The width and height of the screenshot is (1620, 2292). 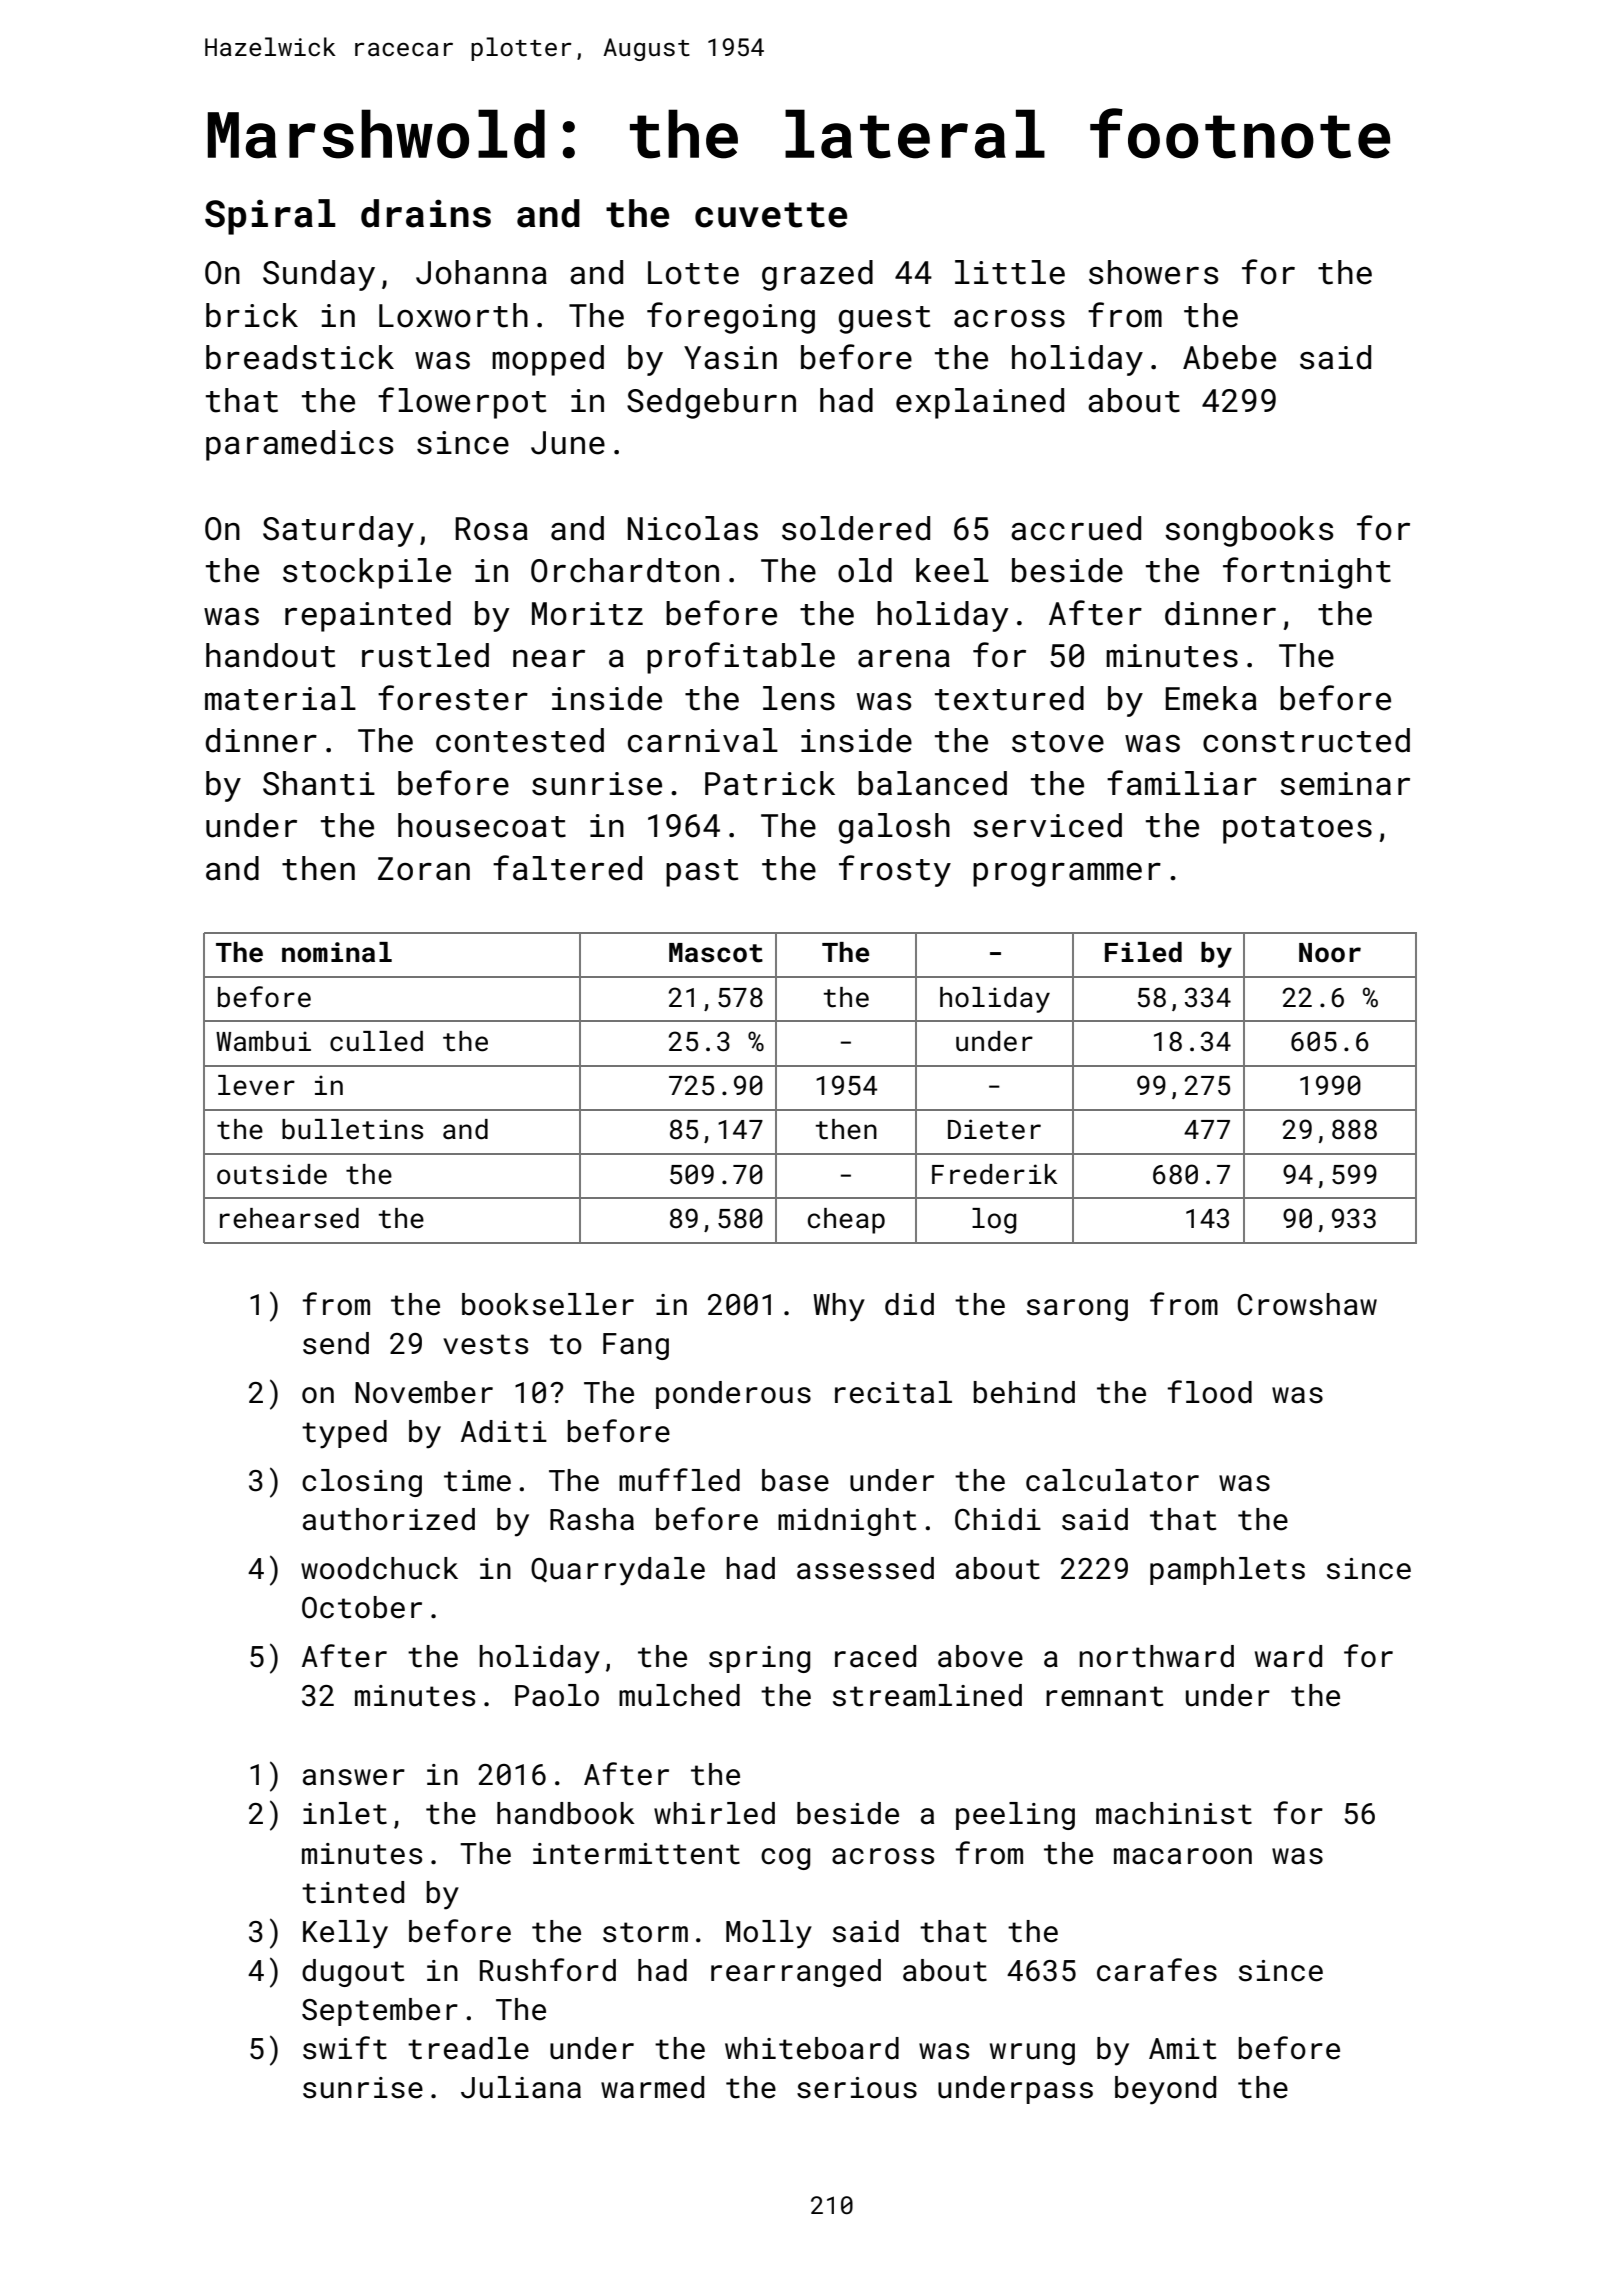 I want to click on cuvette, so click(x=771, y=215).
